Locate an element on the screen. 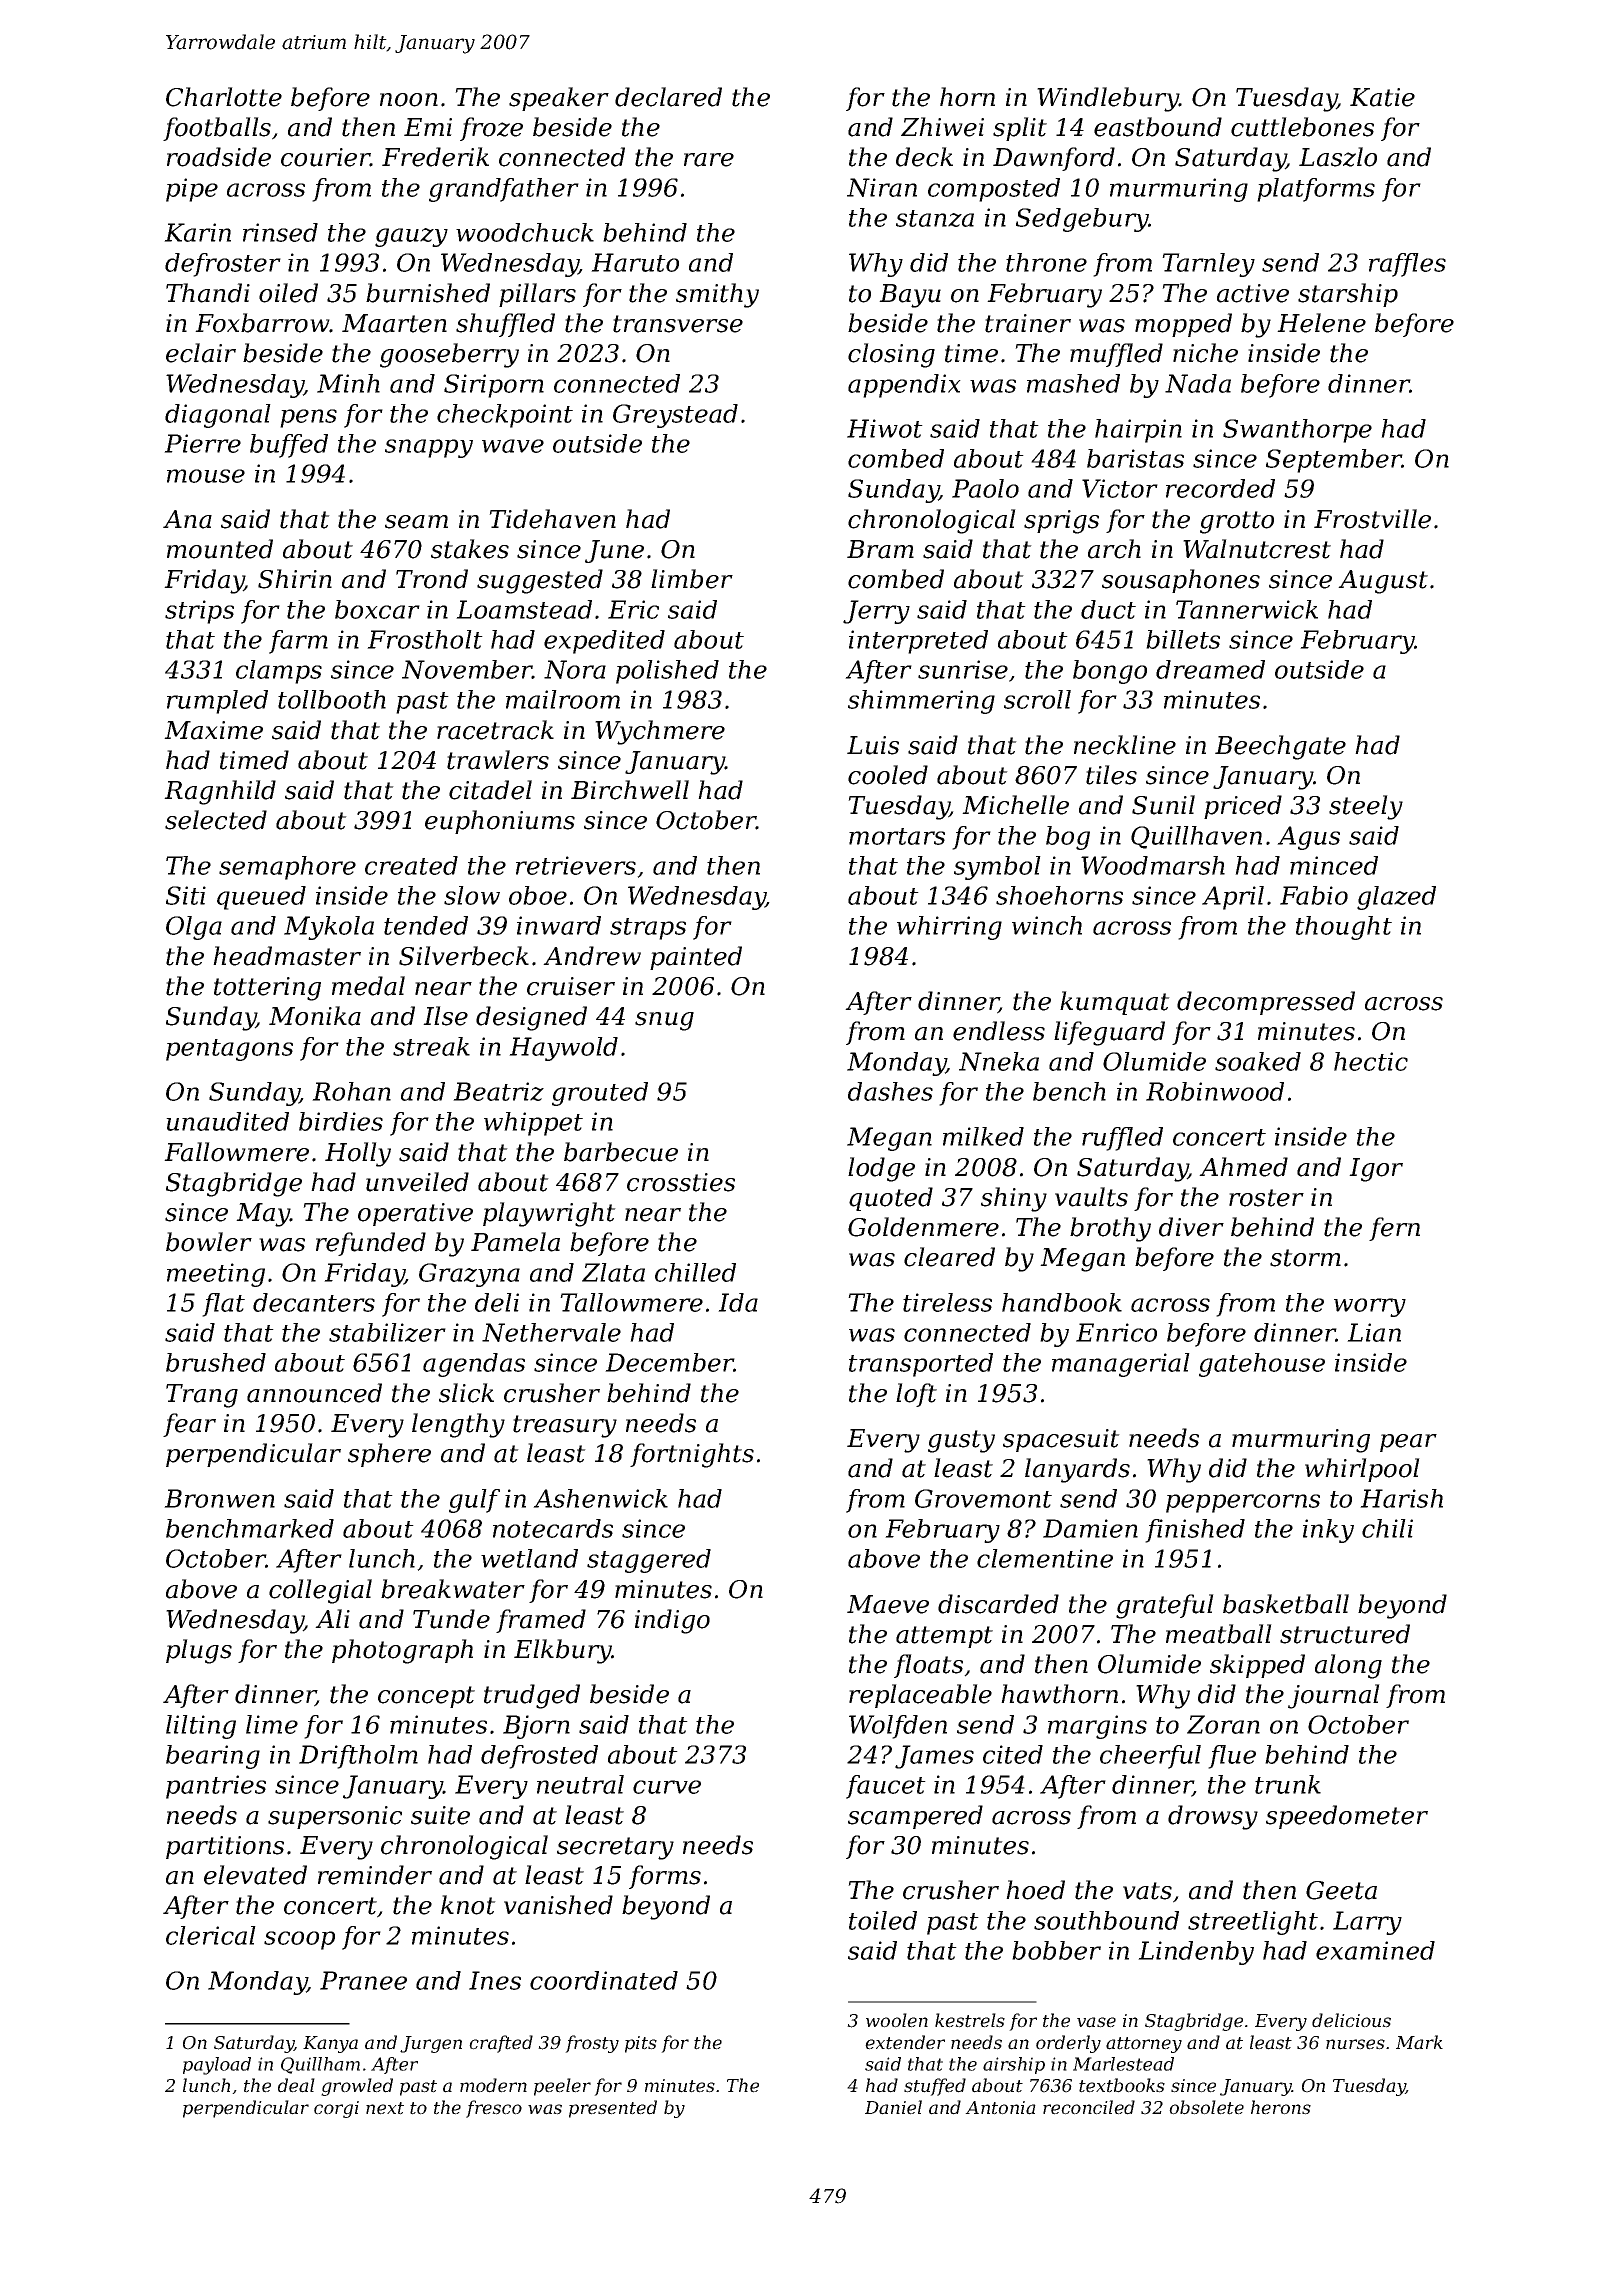 The width and height of the screenshot is (1620, 2292). Lian is located at coordinates (1374, 1332).
